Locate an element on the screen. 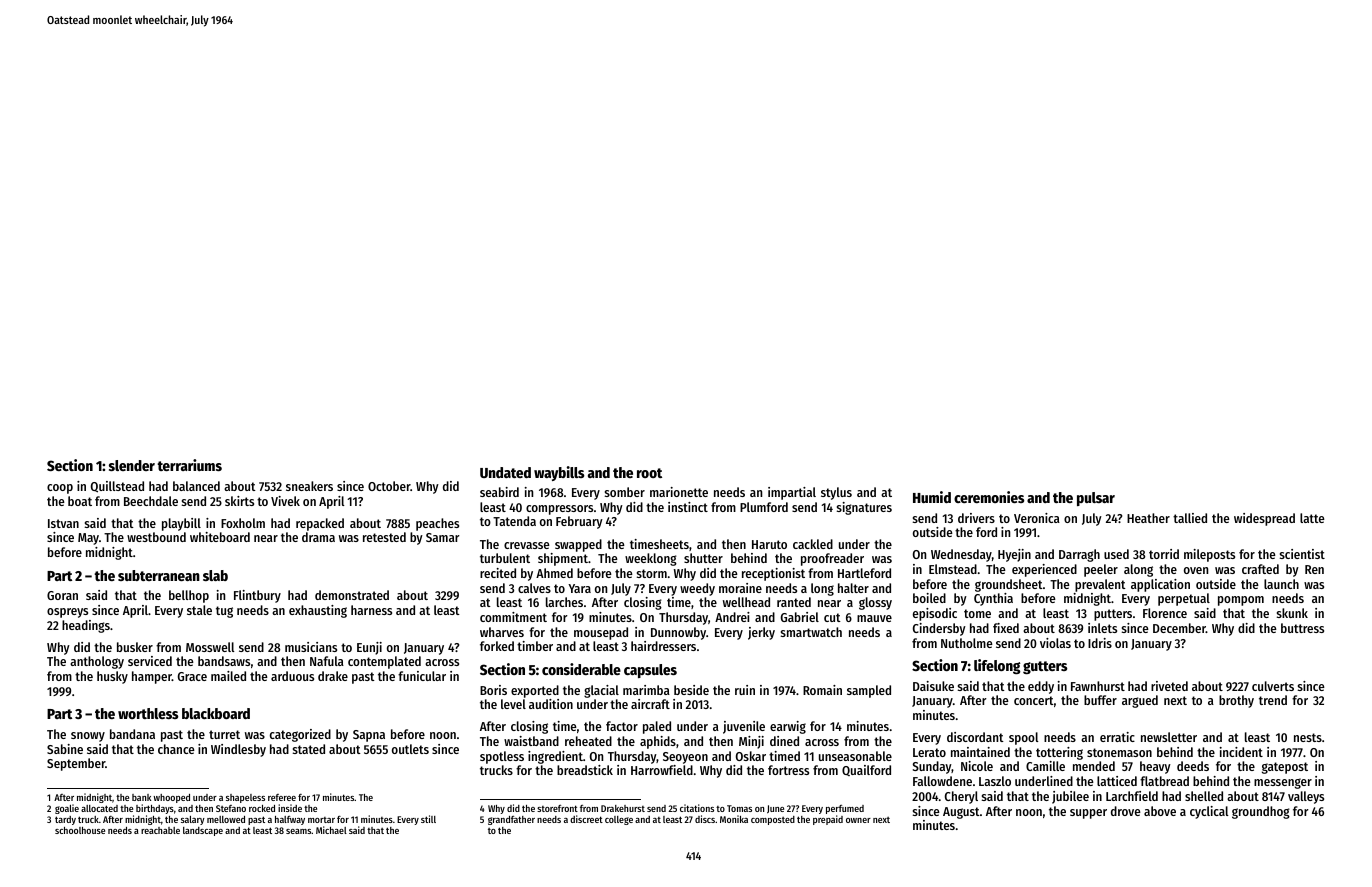 The image size is (1372, 887). seabird is located at coordinates (499, 492).
